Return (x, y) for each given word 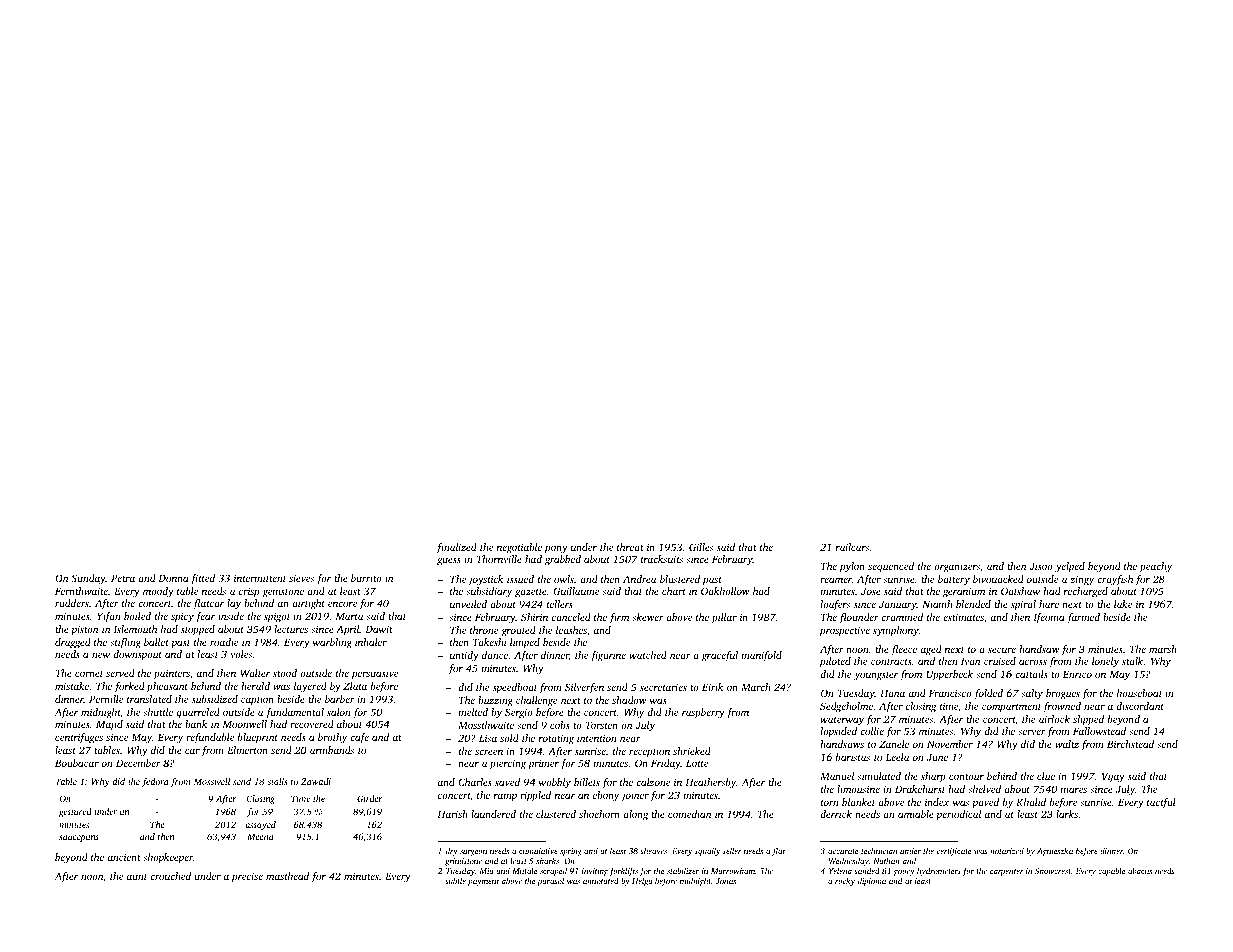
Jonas (725, 881)
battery (954, 580)
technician (879, 851)
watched (648, 655)
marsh (1163, 649)
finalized (456, 548)
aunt (137, 877)
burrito (366, 578)
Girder (369, 798)
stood (285, 673)
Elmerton (247, 750)
